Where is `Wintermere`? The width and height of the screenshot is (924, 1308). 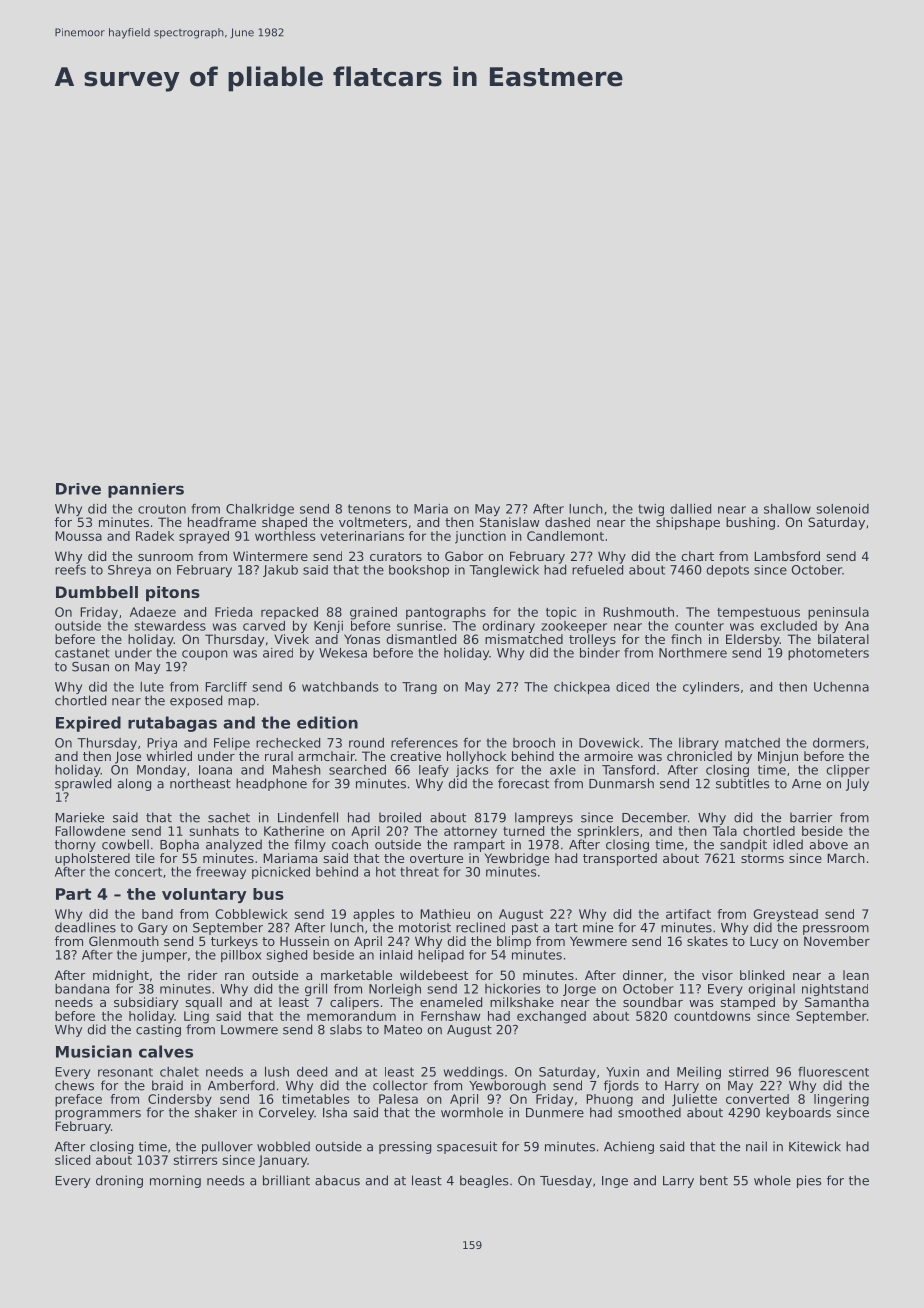 Wintermere is located at coordinates (270, 556).
